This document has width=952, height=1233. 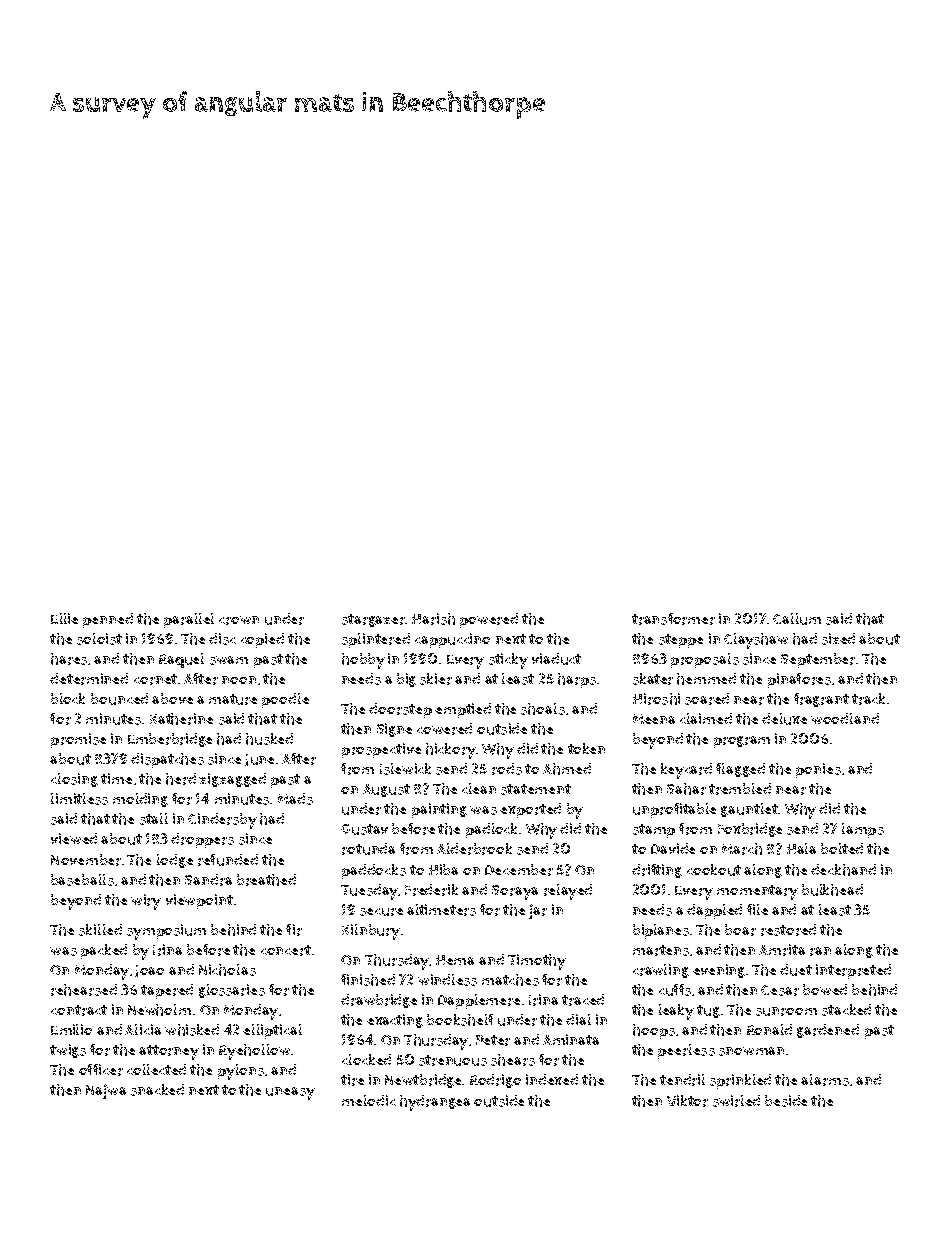 What do you see at coordinates (228, 860) in the document?
I see `refunded` at bounding box center [228, 860].
